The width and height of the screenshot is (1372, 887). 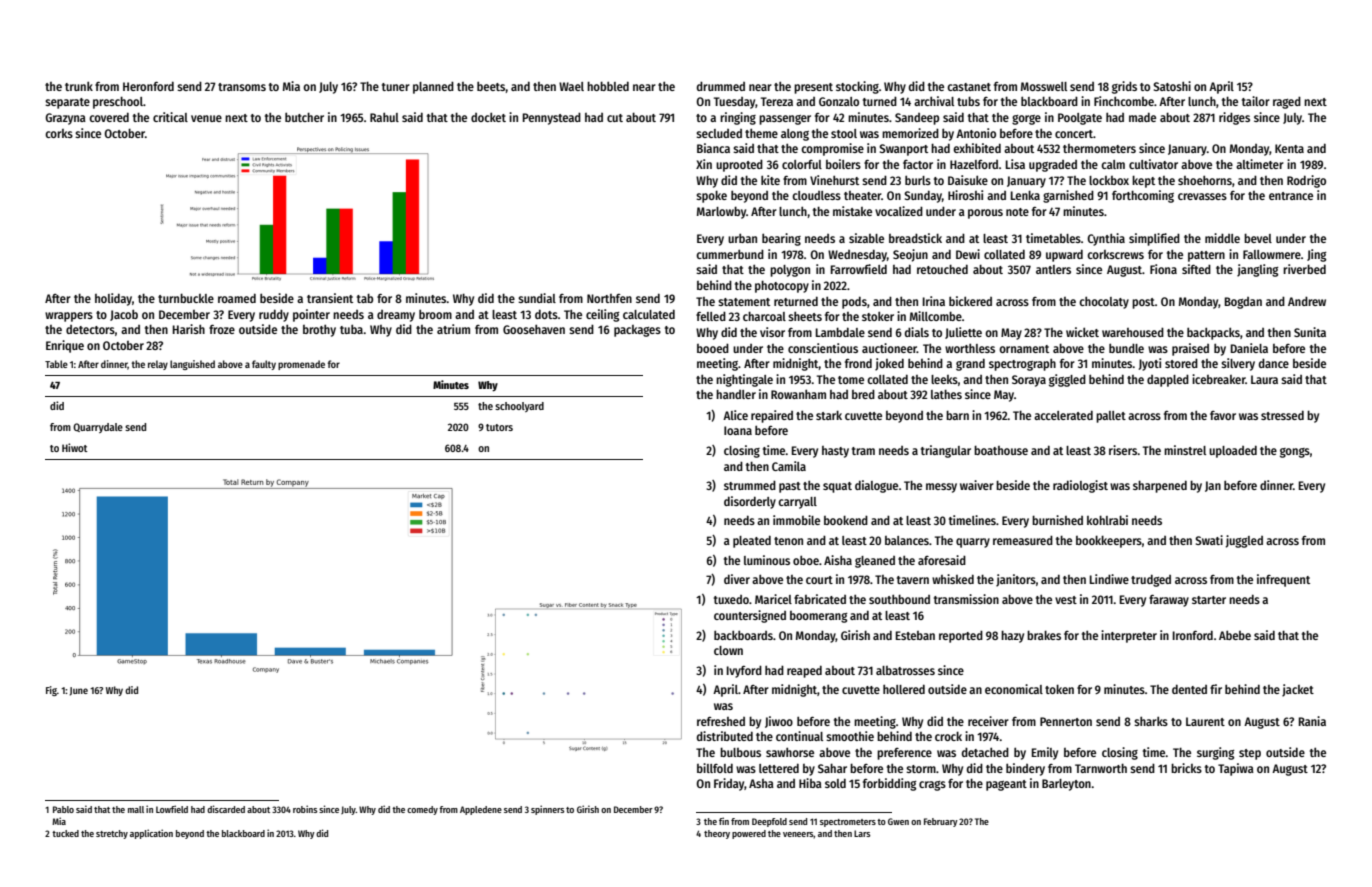 What do you see at coordinates (738, 430) in the screenshot?
I see `Ioana` at bounding box center [738, 430].
